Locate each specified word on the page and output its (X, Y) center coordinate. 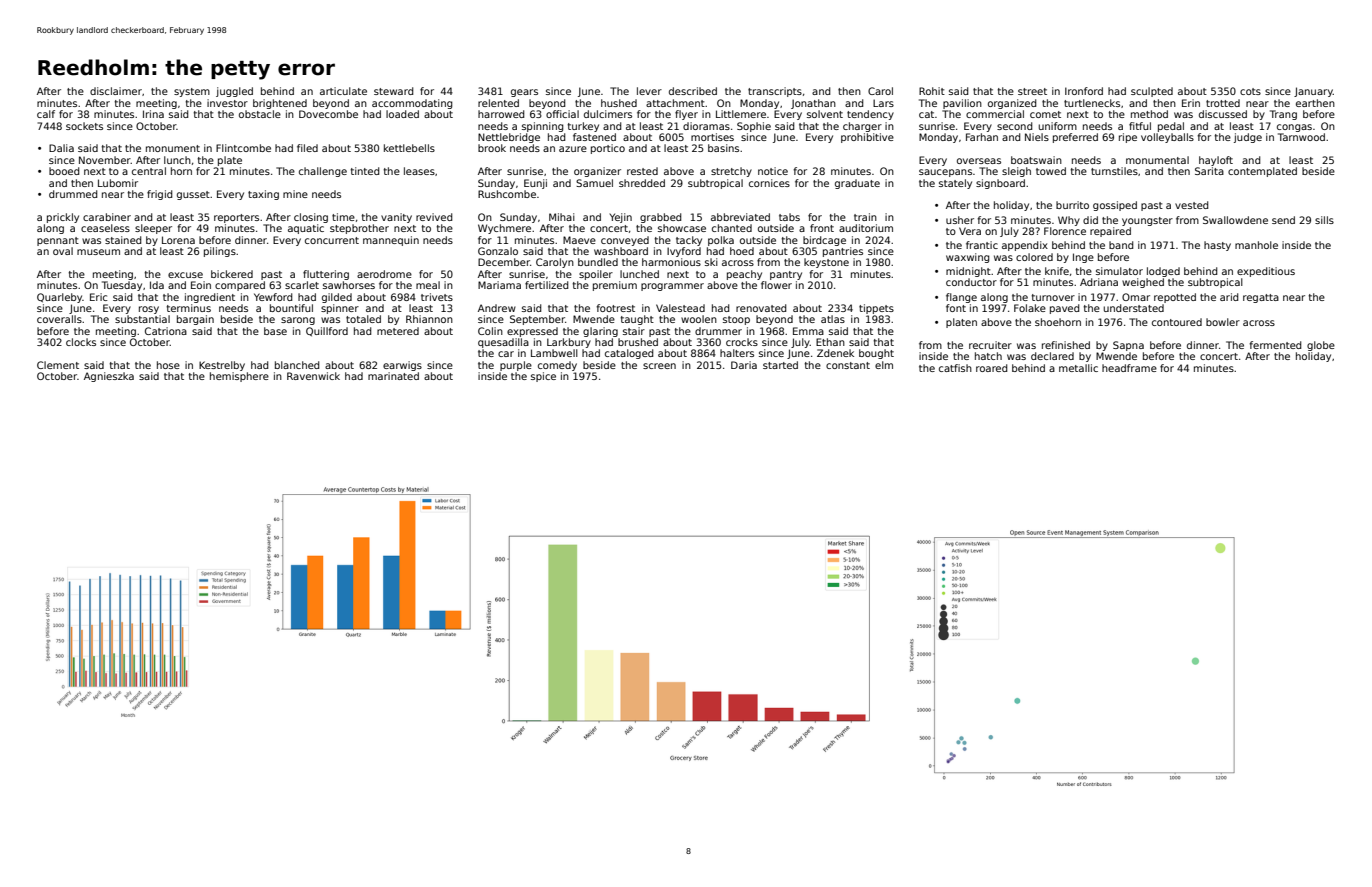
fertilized (547, 285)
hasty (1217, 246)
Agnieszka (109, 377)
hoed (742, 251)
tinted (365, 171)
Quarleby (60, 298)
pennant (58, 241)
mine (295, 194)
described (693, 91)
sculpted (1152, 92)
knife (1057, 271)
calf (46, 114)
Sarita (1209, 171)
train (865, 217)
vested (1192, 205)
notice (773, 171)
